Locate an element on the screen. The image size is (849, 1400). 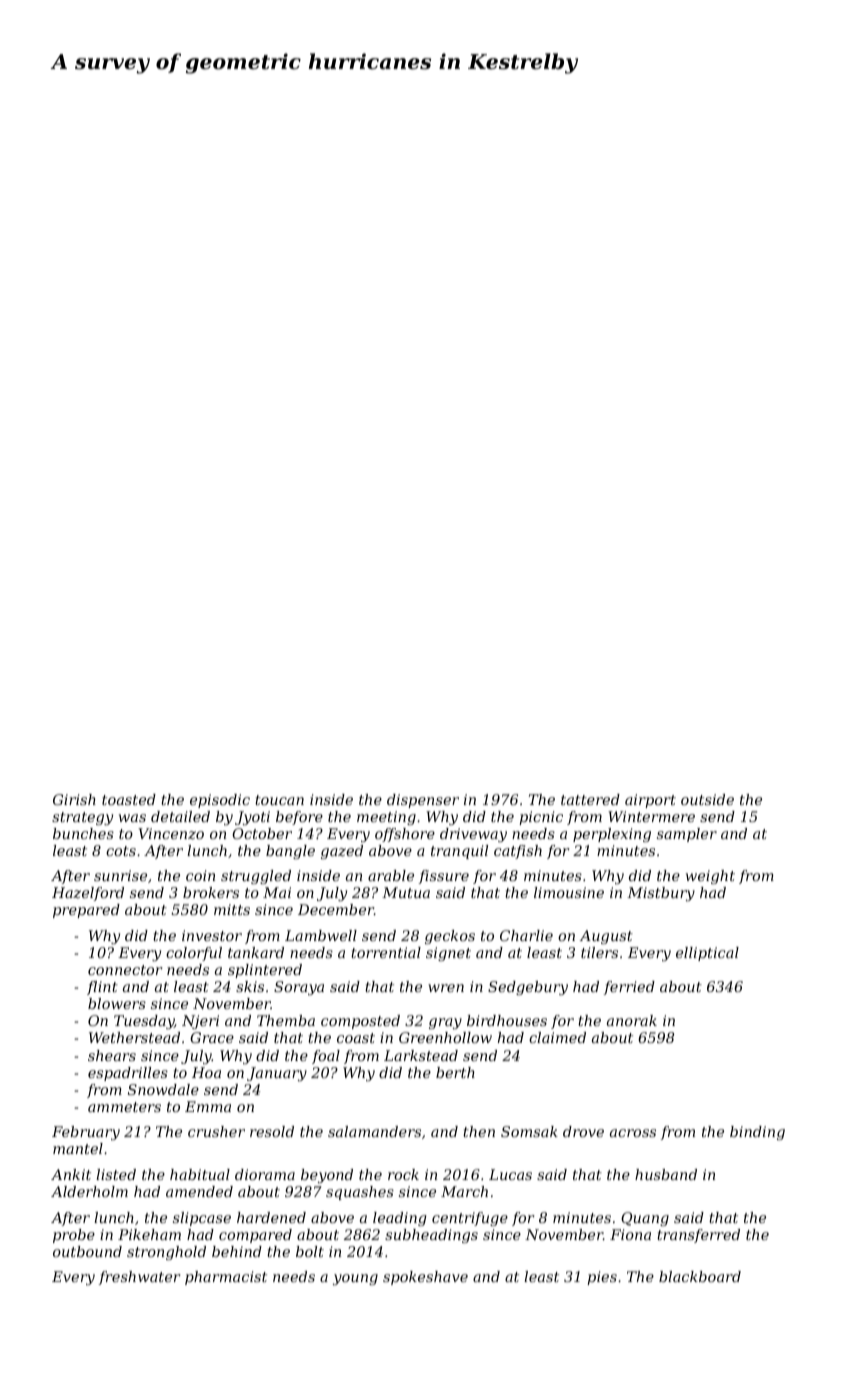
Themba is located at coordinates (286, 1020).
